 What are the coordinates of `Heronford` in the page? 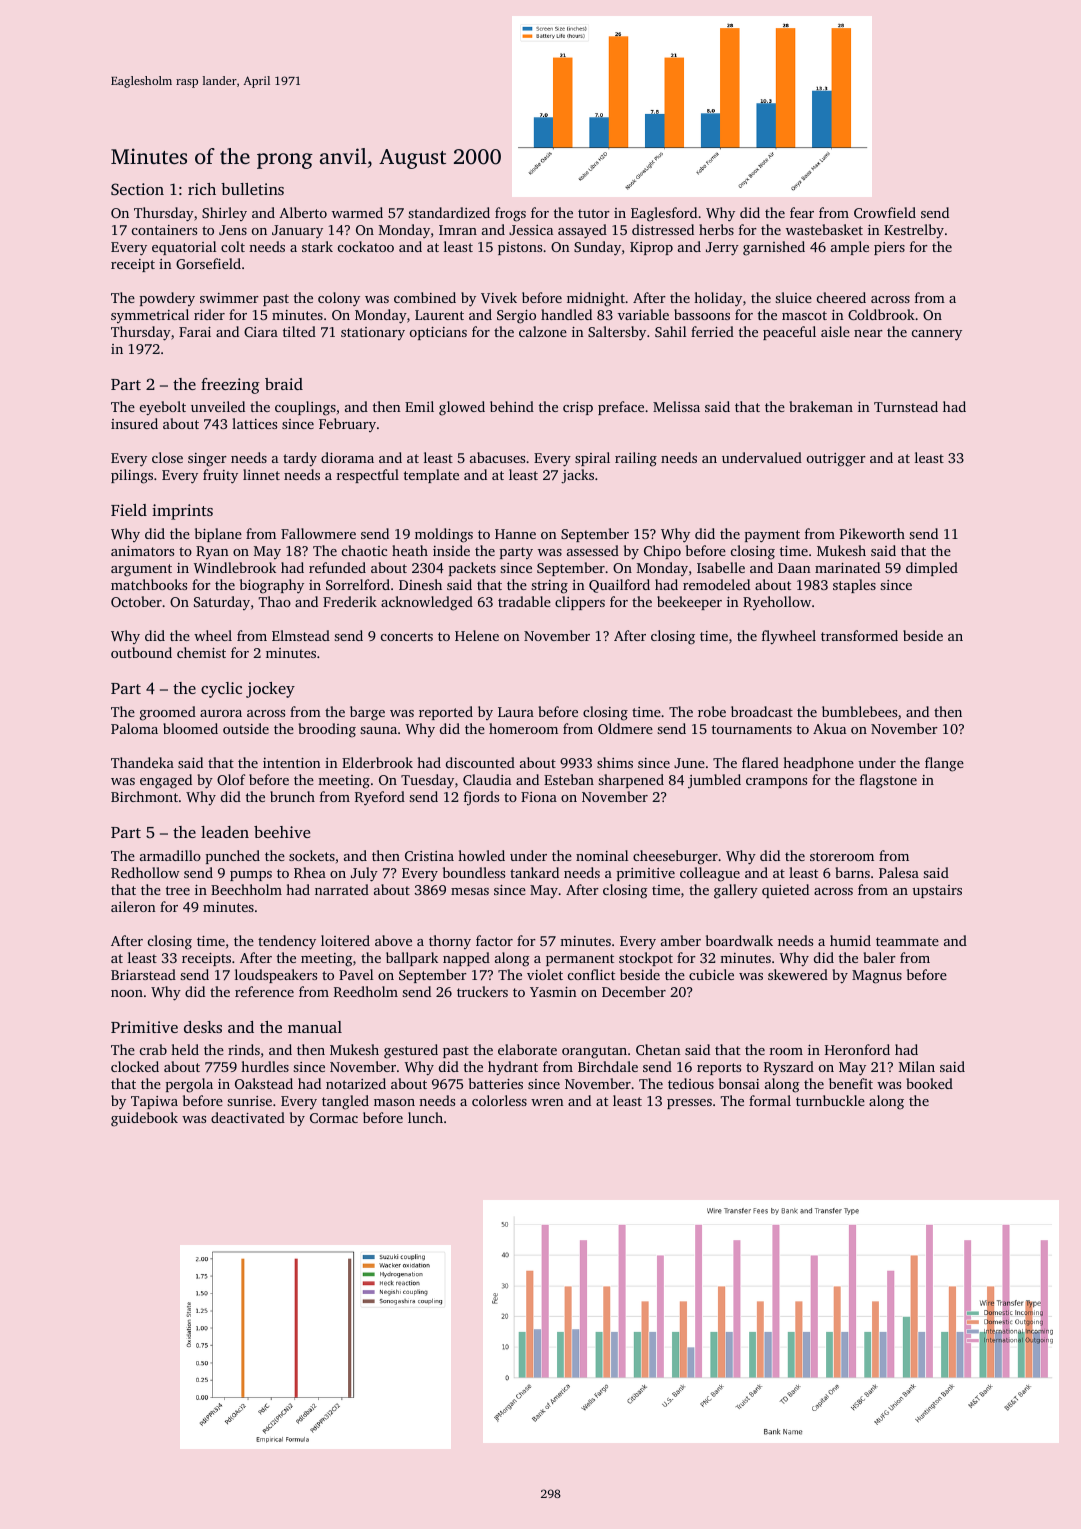 It's located at (857, 1049).
